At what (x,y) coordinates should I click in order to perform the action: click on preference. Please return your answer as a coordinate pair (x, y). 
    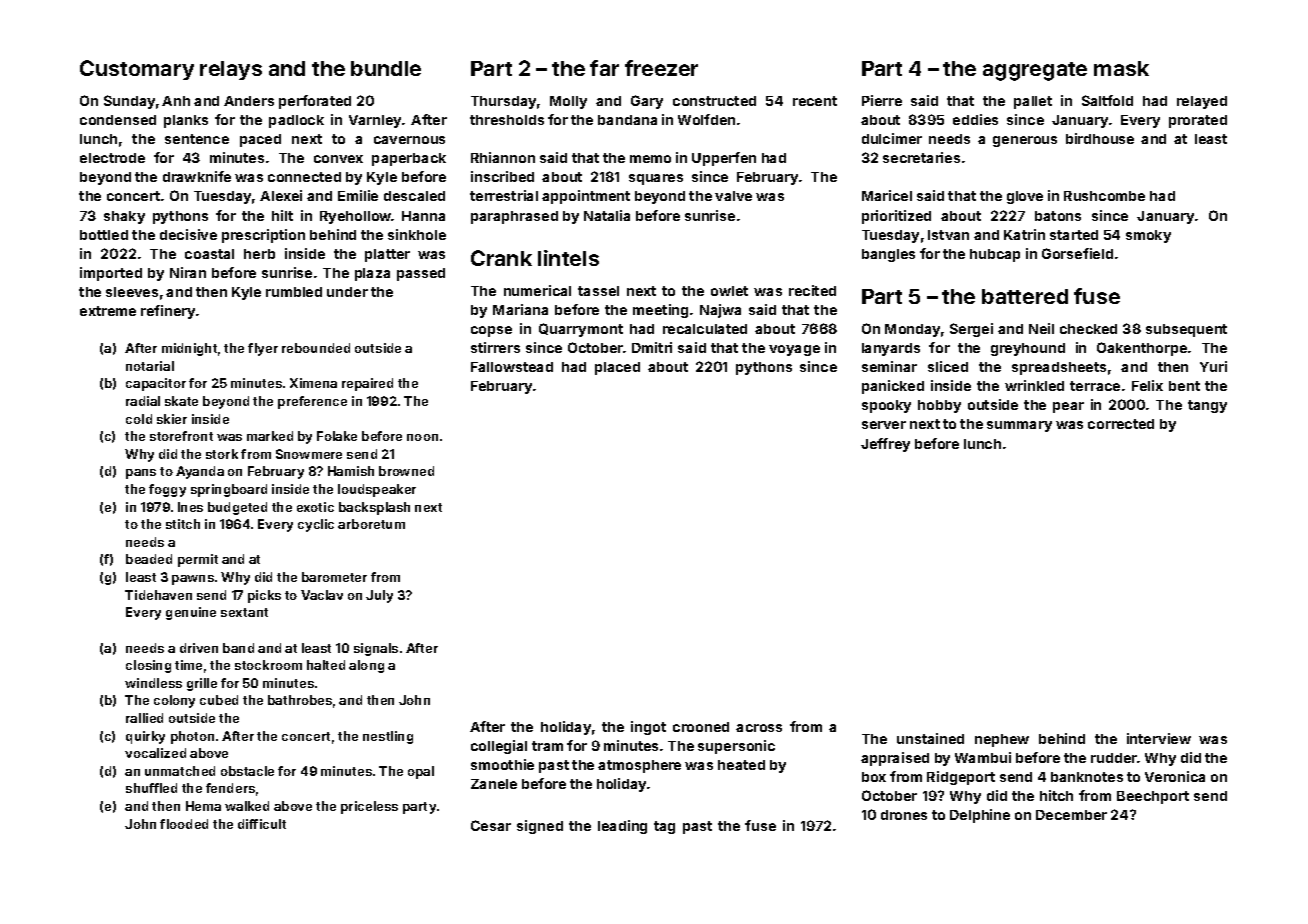
    Looking at the image, I should click on (312, 402).
